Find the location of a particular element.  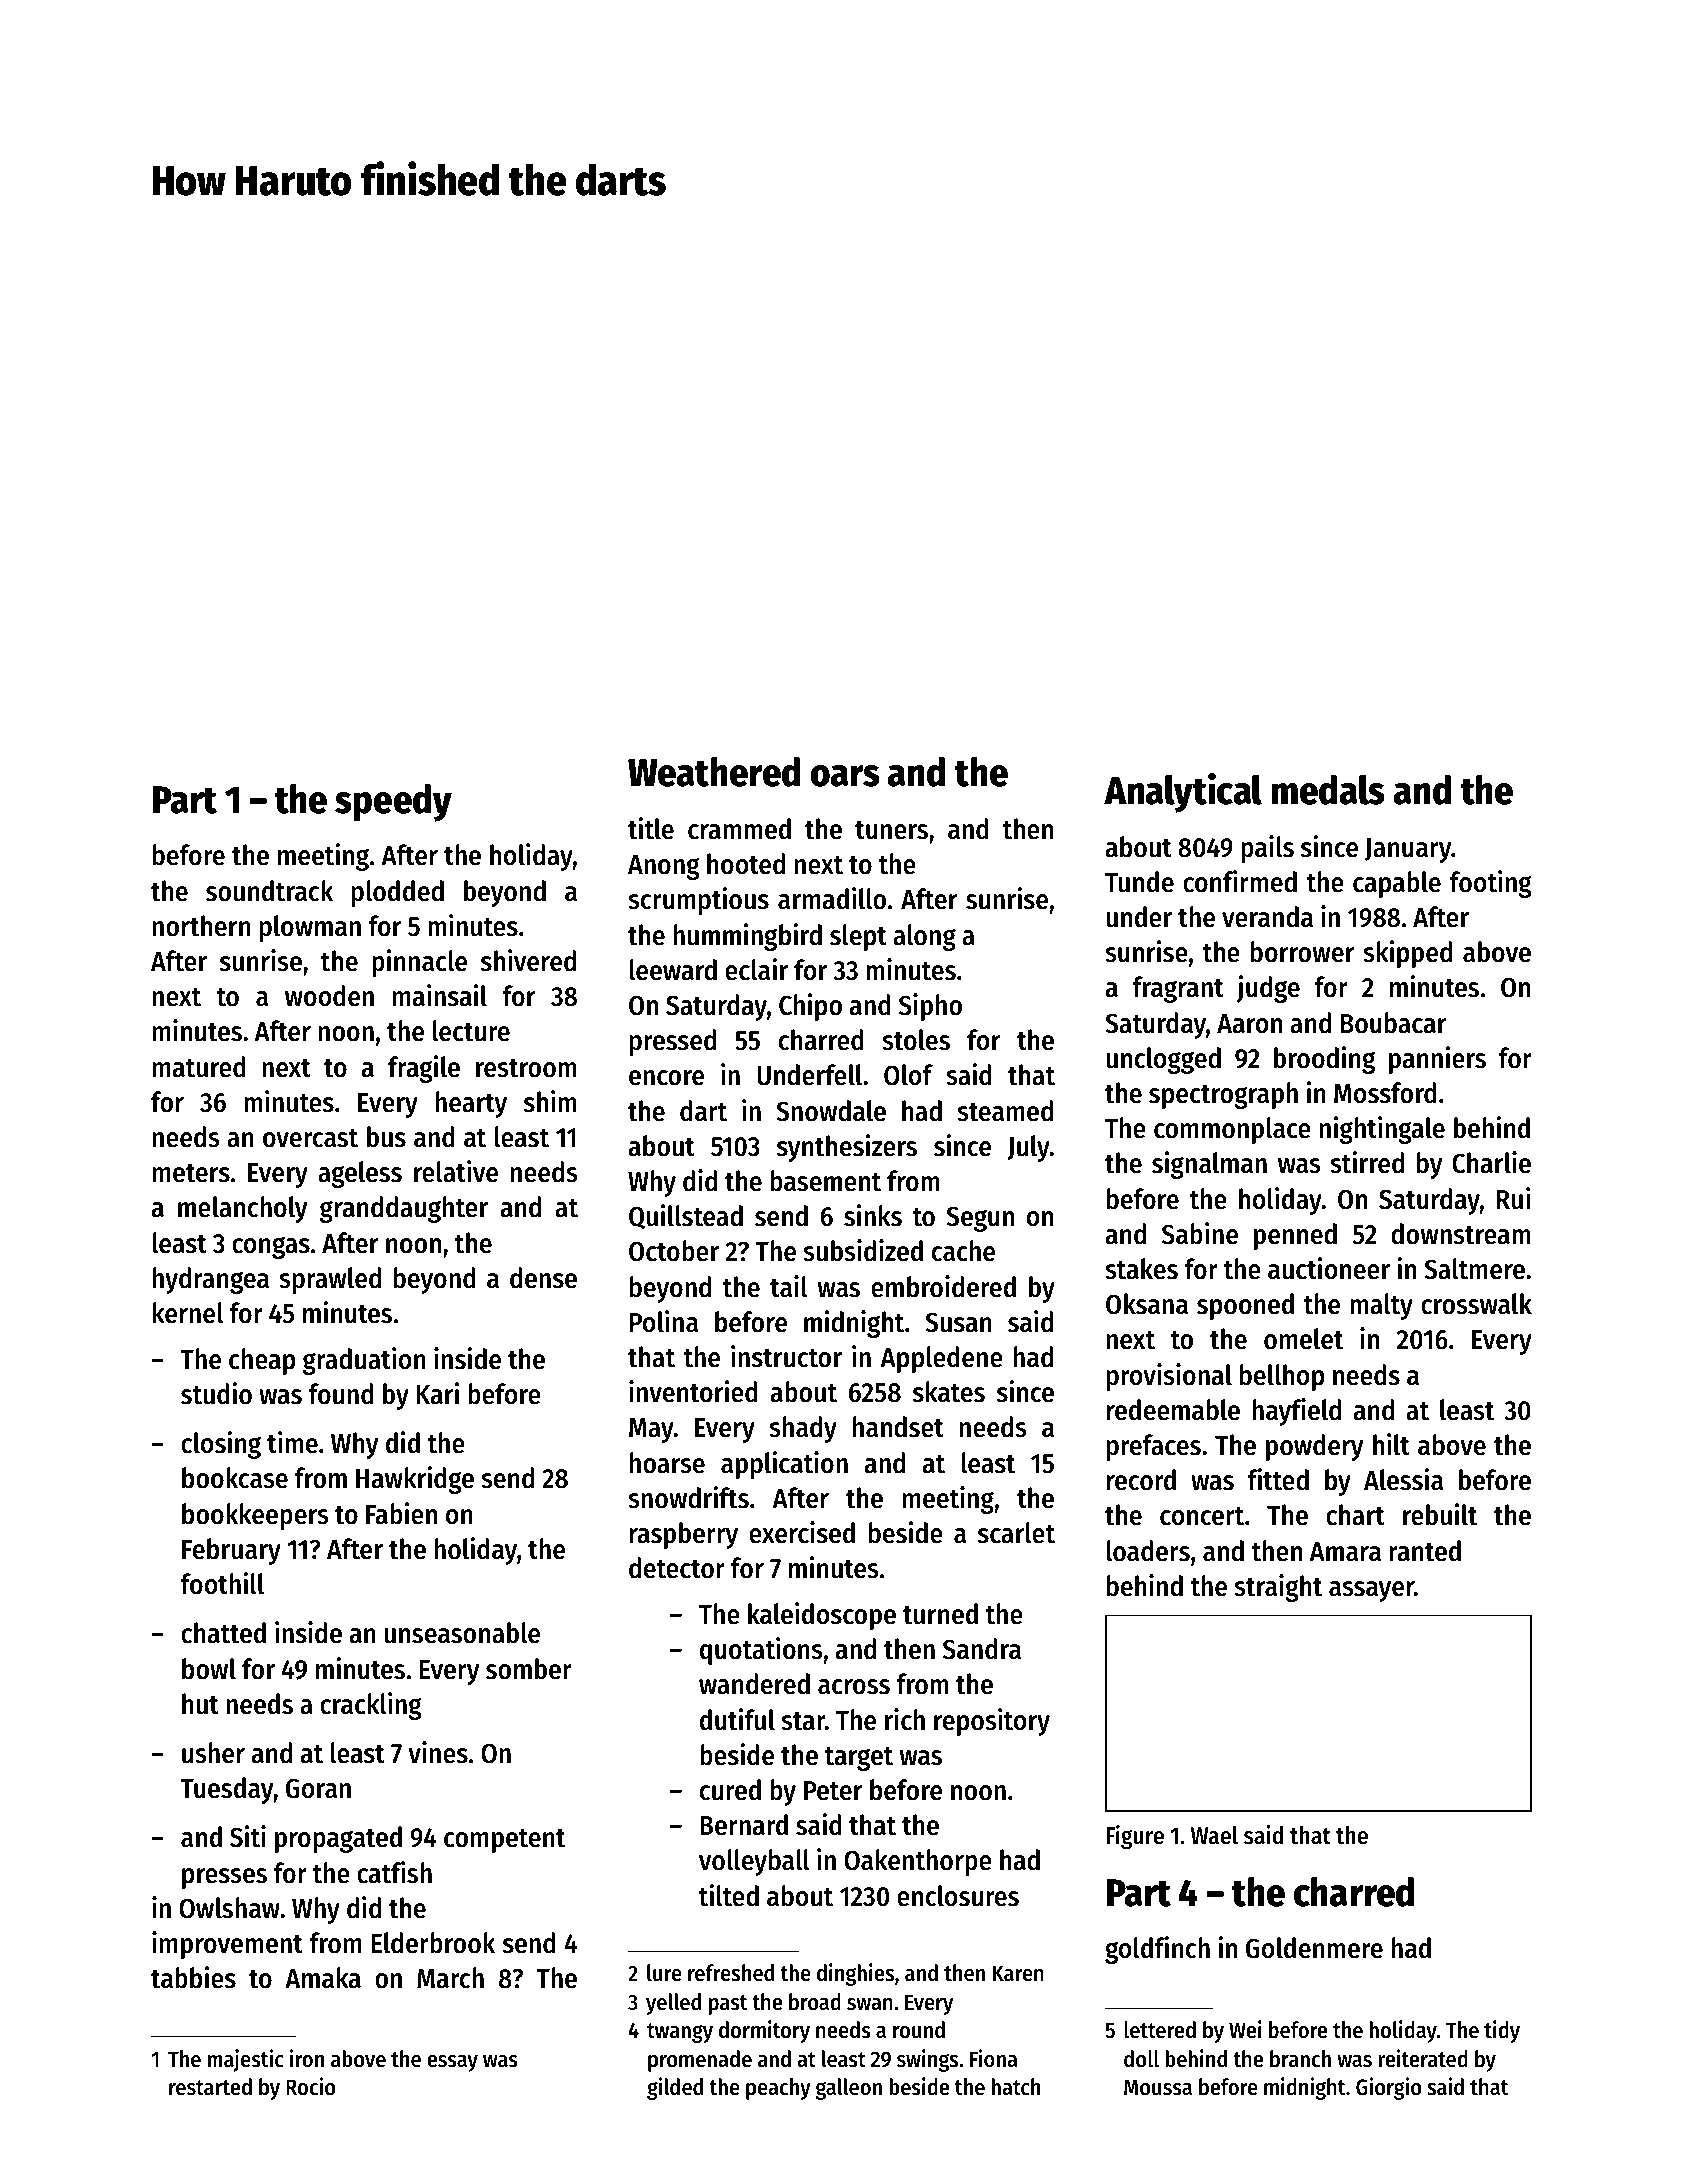

northern is located at coordinates (202, 926).
